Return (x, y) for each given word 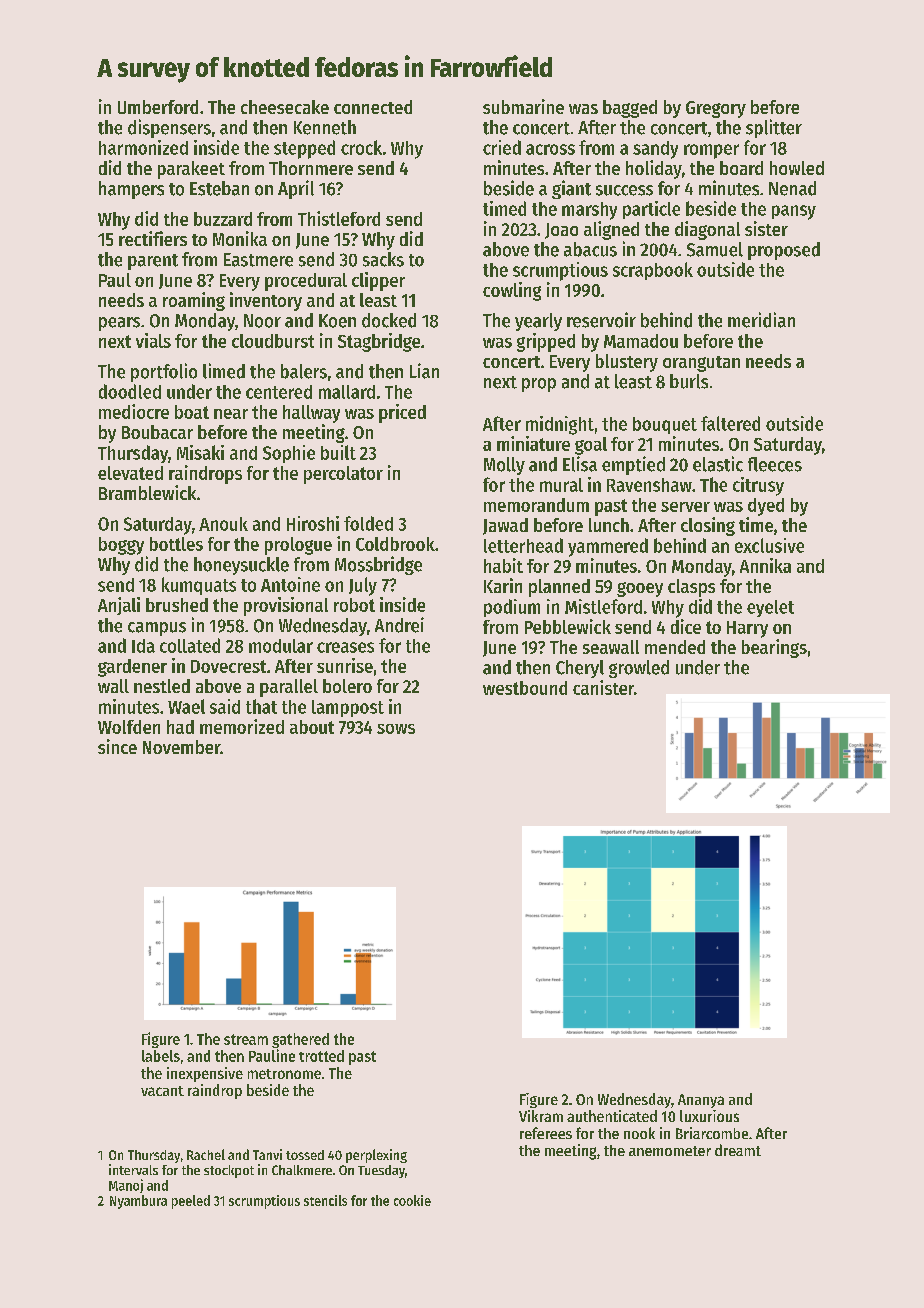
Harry (747, 629)
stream (246, 1039)
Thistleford (339, 218)
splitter (774, 128)
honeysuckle (241, 566)
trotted (321, 1056)
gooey (640, 589)
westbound (525, 688)
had (180, 727)
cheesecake (285, 107)
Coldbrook (395, 544)
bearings (774, 648)
